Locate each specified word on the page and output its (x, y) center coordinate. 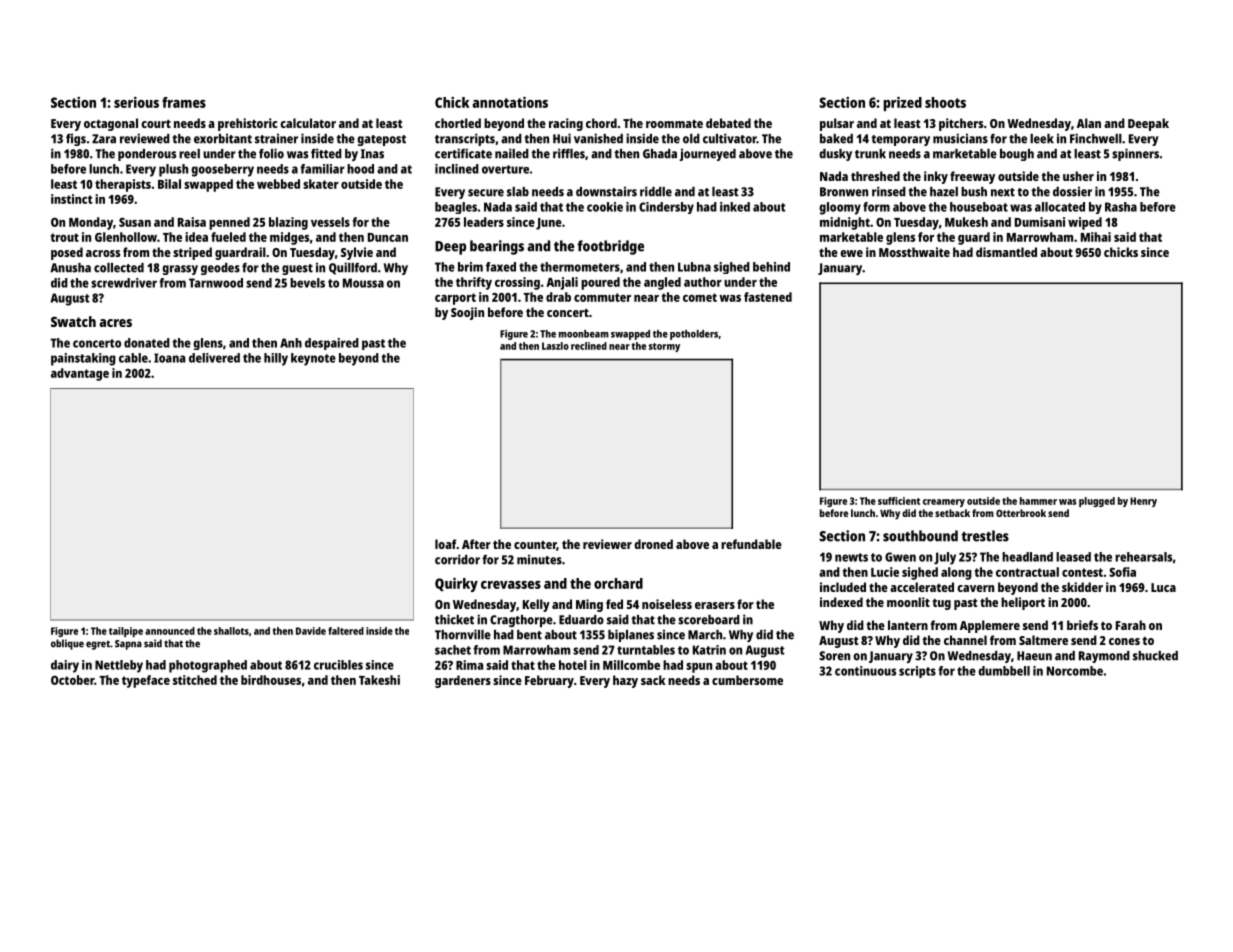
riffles (569, 153)
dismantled (1006, 252)
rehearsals (1143, 557)
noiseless (667, 604)
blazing (288, 223)
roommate (674, 123)
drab (558, 297)
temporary (900, 140)
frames (184, 102)
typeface (146, 681)
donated (147, 343)
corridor (457, 559)
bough (1017, 155)
